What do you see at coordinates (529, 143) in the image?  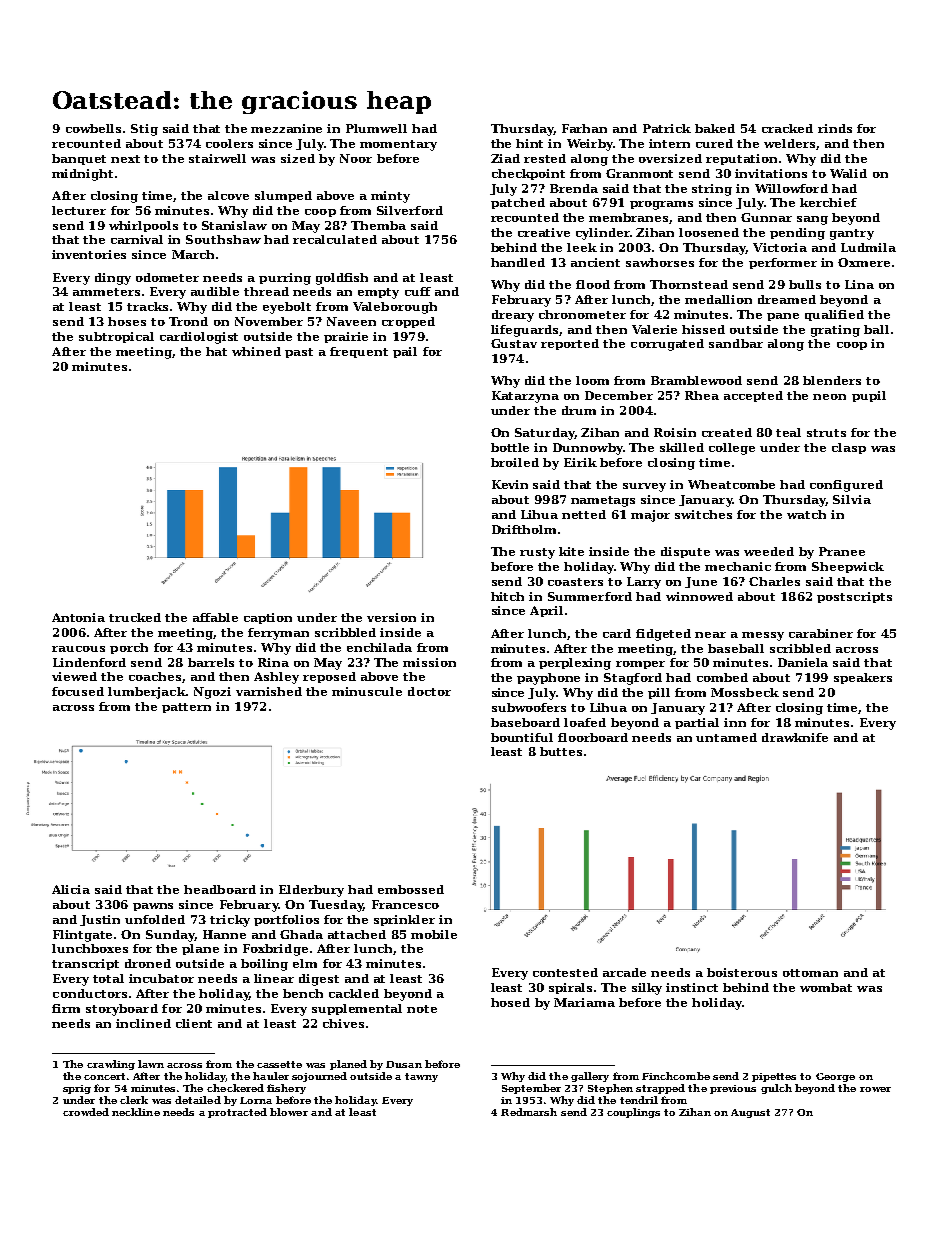 I see `hint` at bounding box center [529, 143].
